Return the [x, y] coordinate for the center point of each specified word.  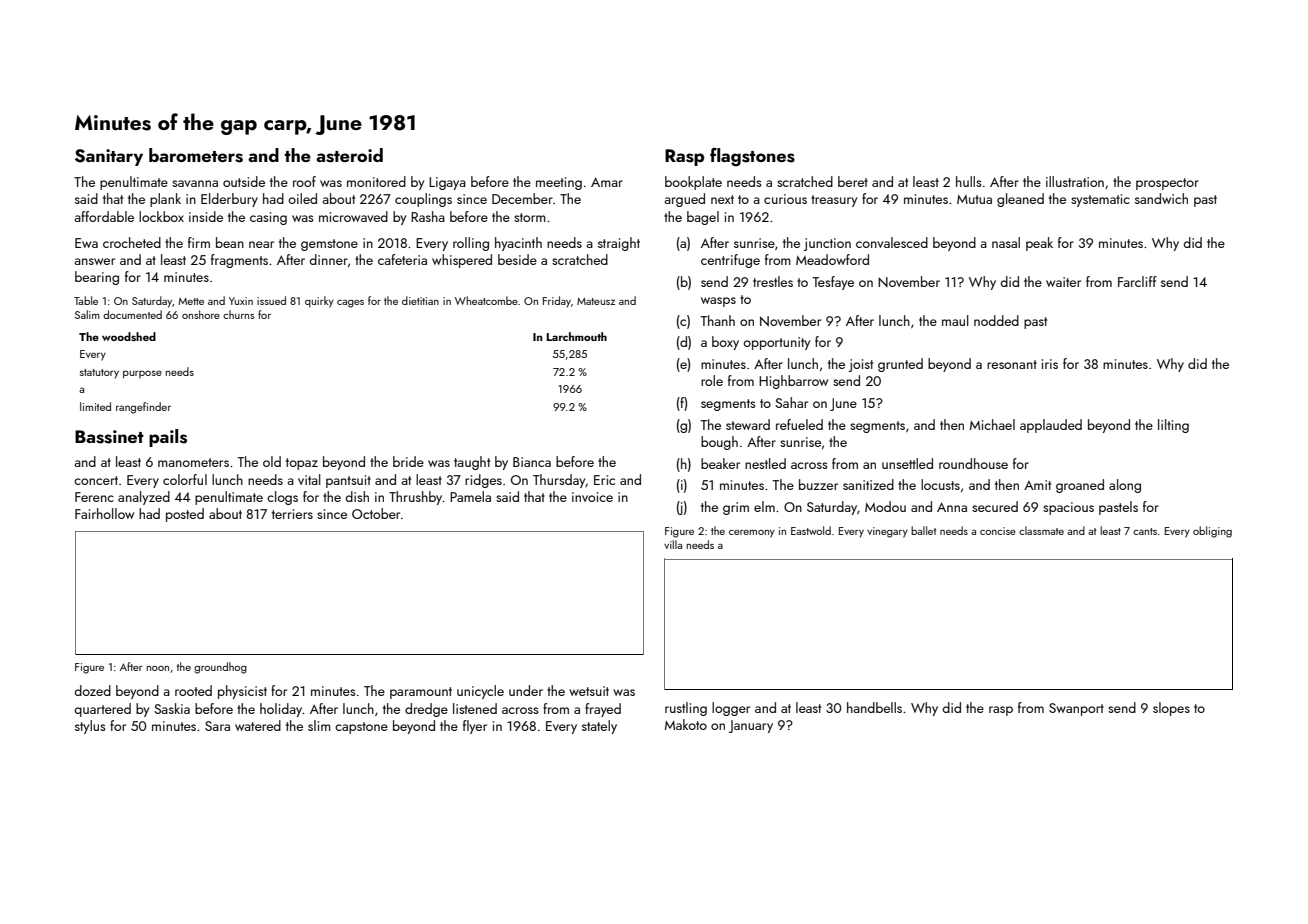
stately [599, 727]
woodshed [129, 336]
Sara [217, 726]
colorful [185, 479]
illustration [1075, 181]
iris [1050, 364]
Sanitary [109, 157]
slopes [1171, 709]
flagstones [752, 157]
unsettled [907, 463]
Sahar [791, 402]
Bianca [532, 462]
